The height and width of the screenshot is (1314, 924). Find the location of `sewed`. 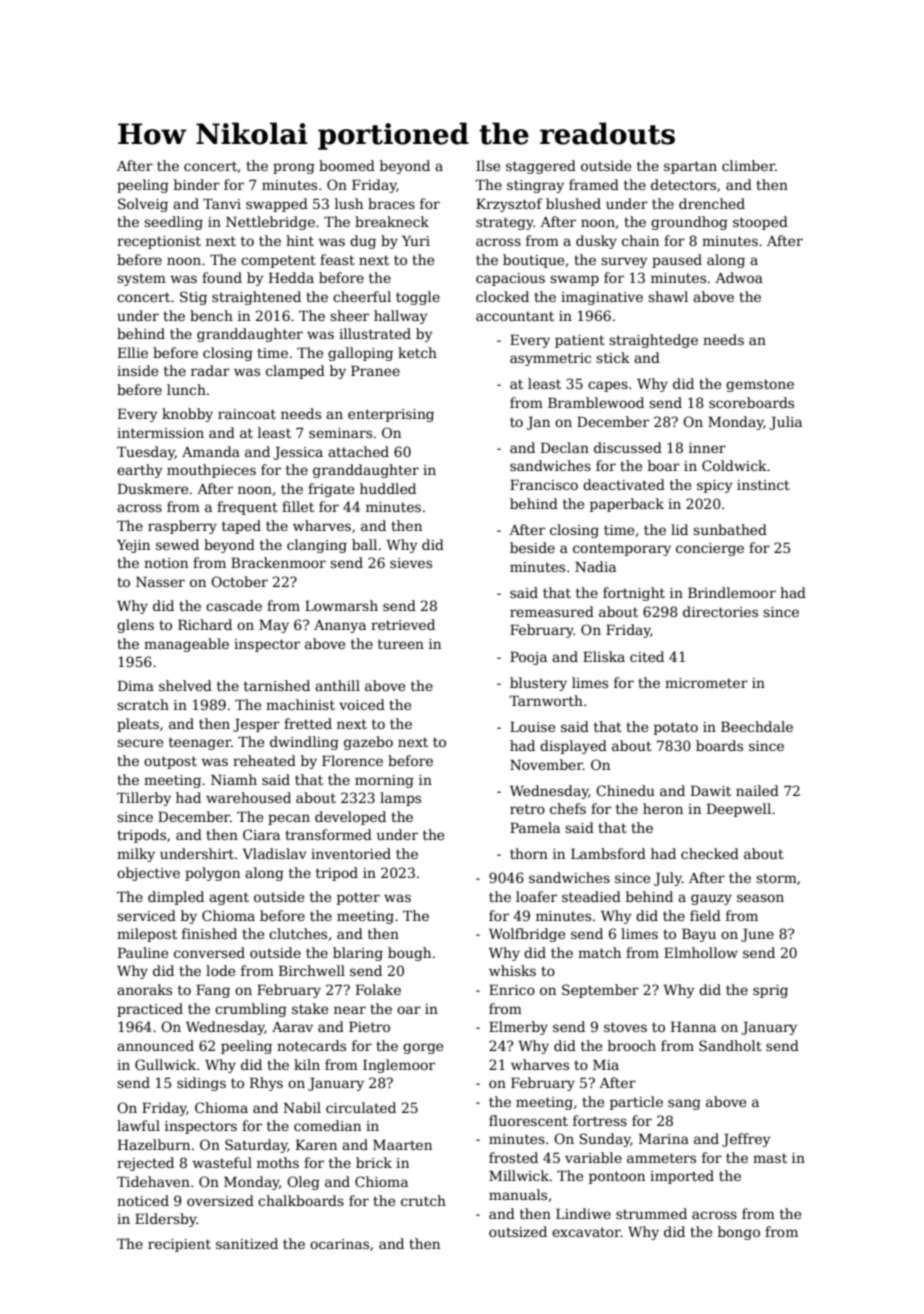

sewed is located at coordinates (177, 544).
